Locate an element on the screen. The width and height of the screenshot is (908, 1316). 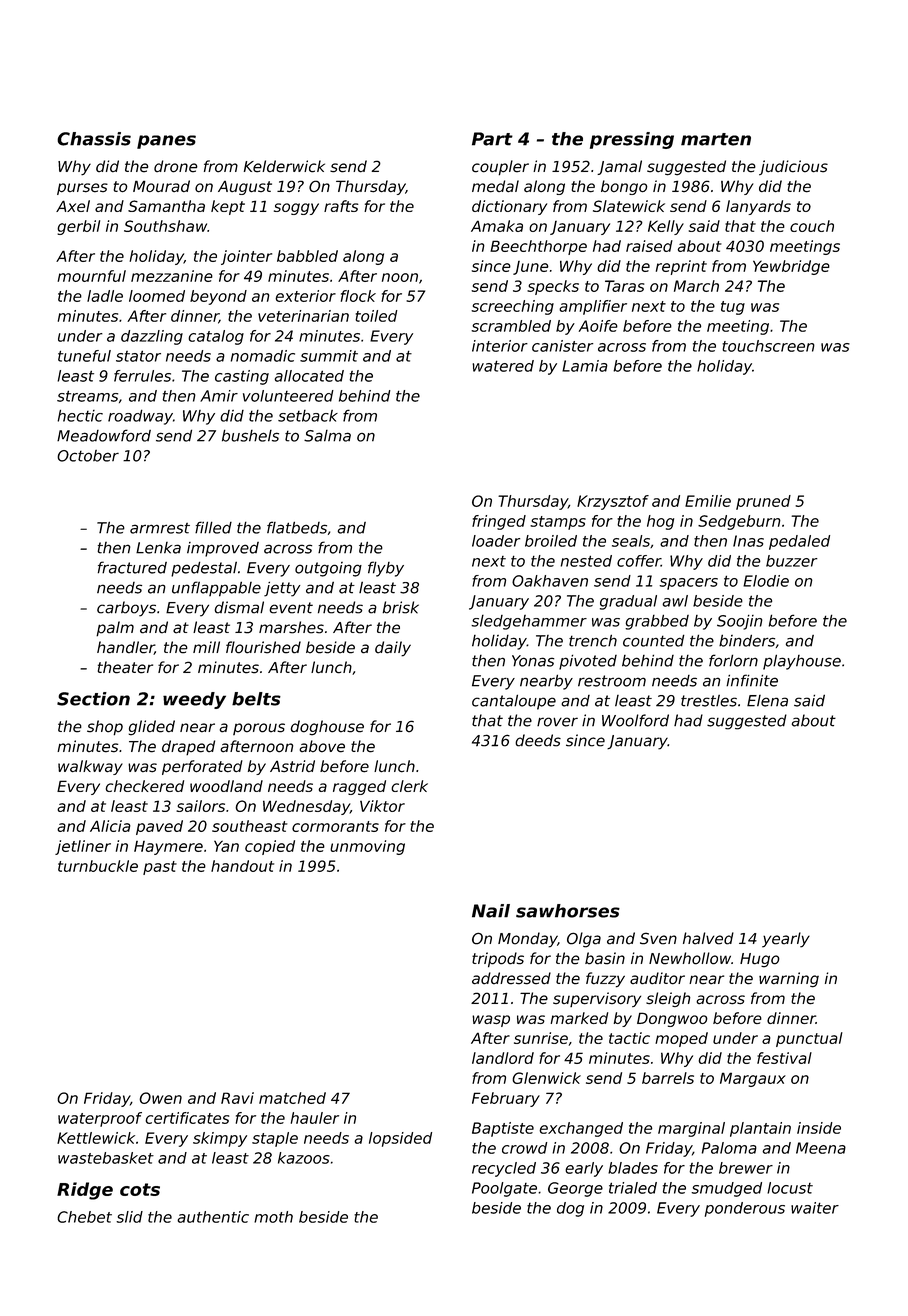
playhouse is located at coordinates (802, 662).
